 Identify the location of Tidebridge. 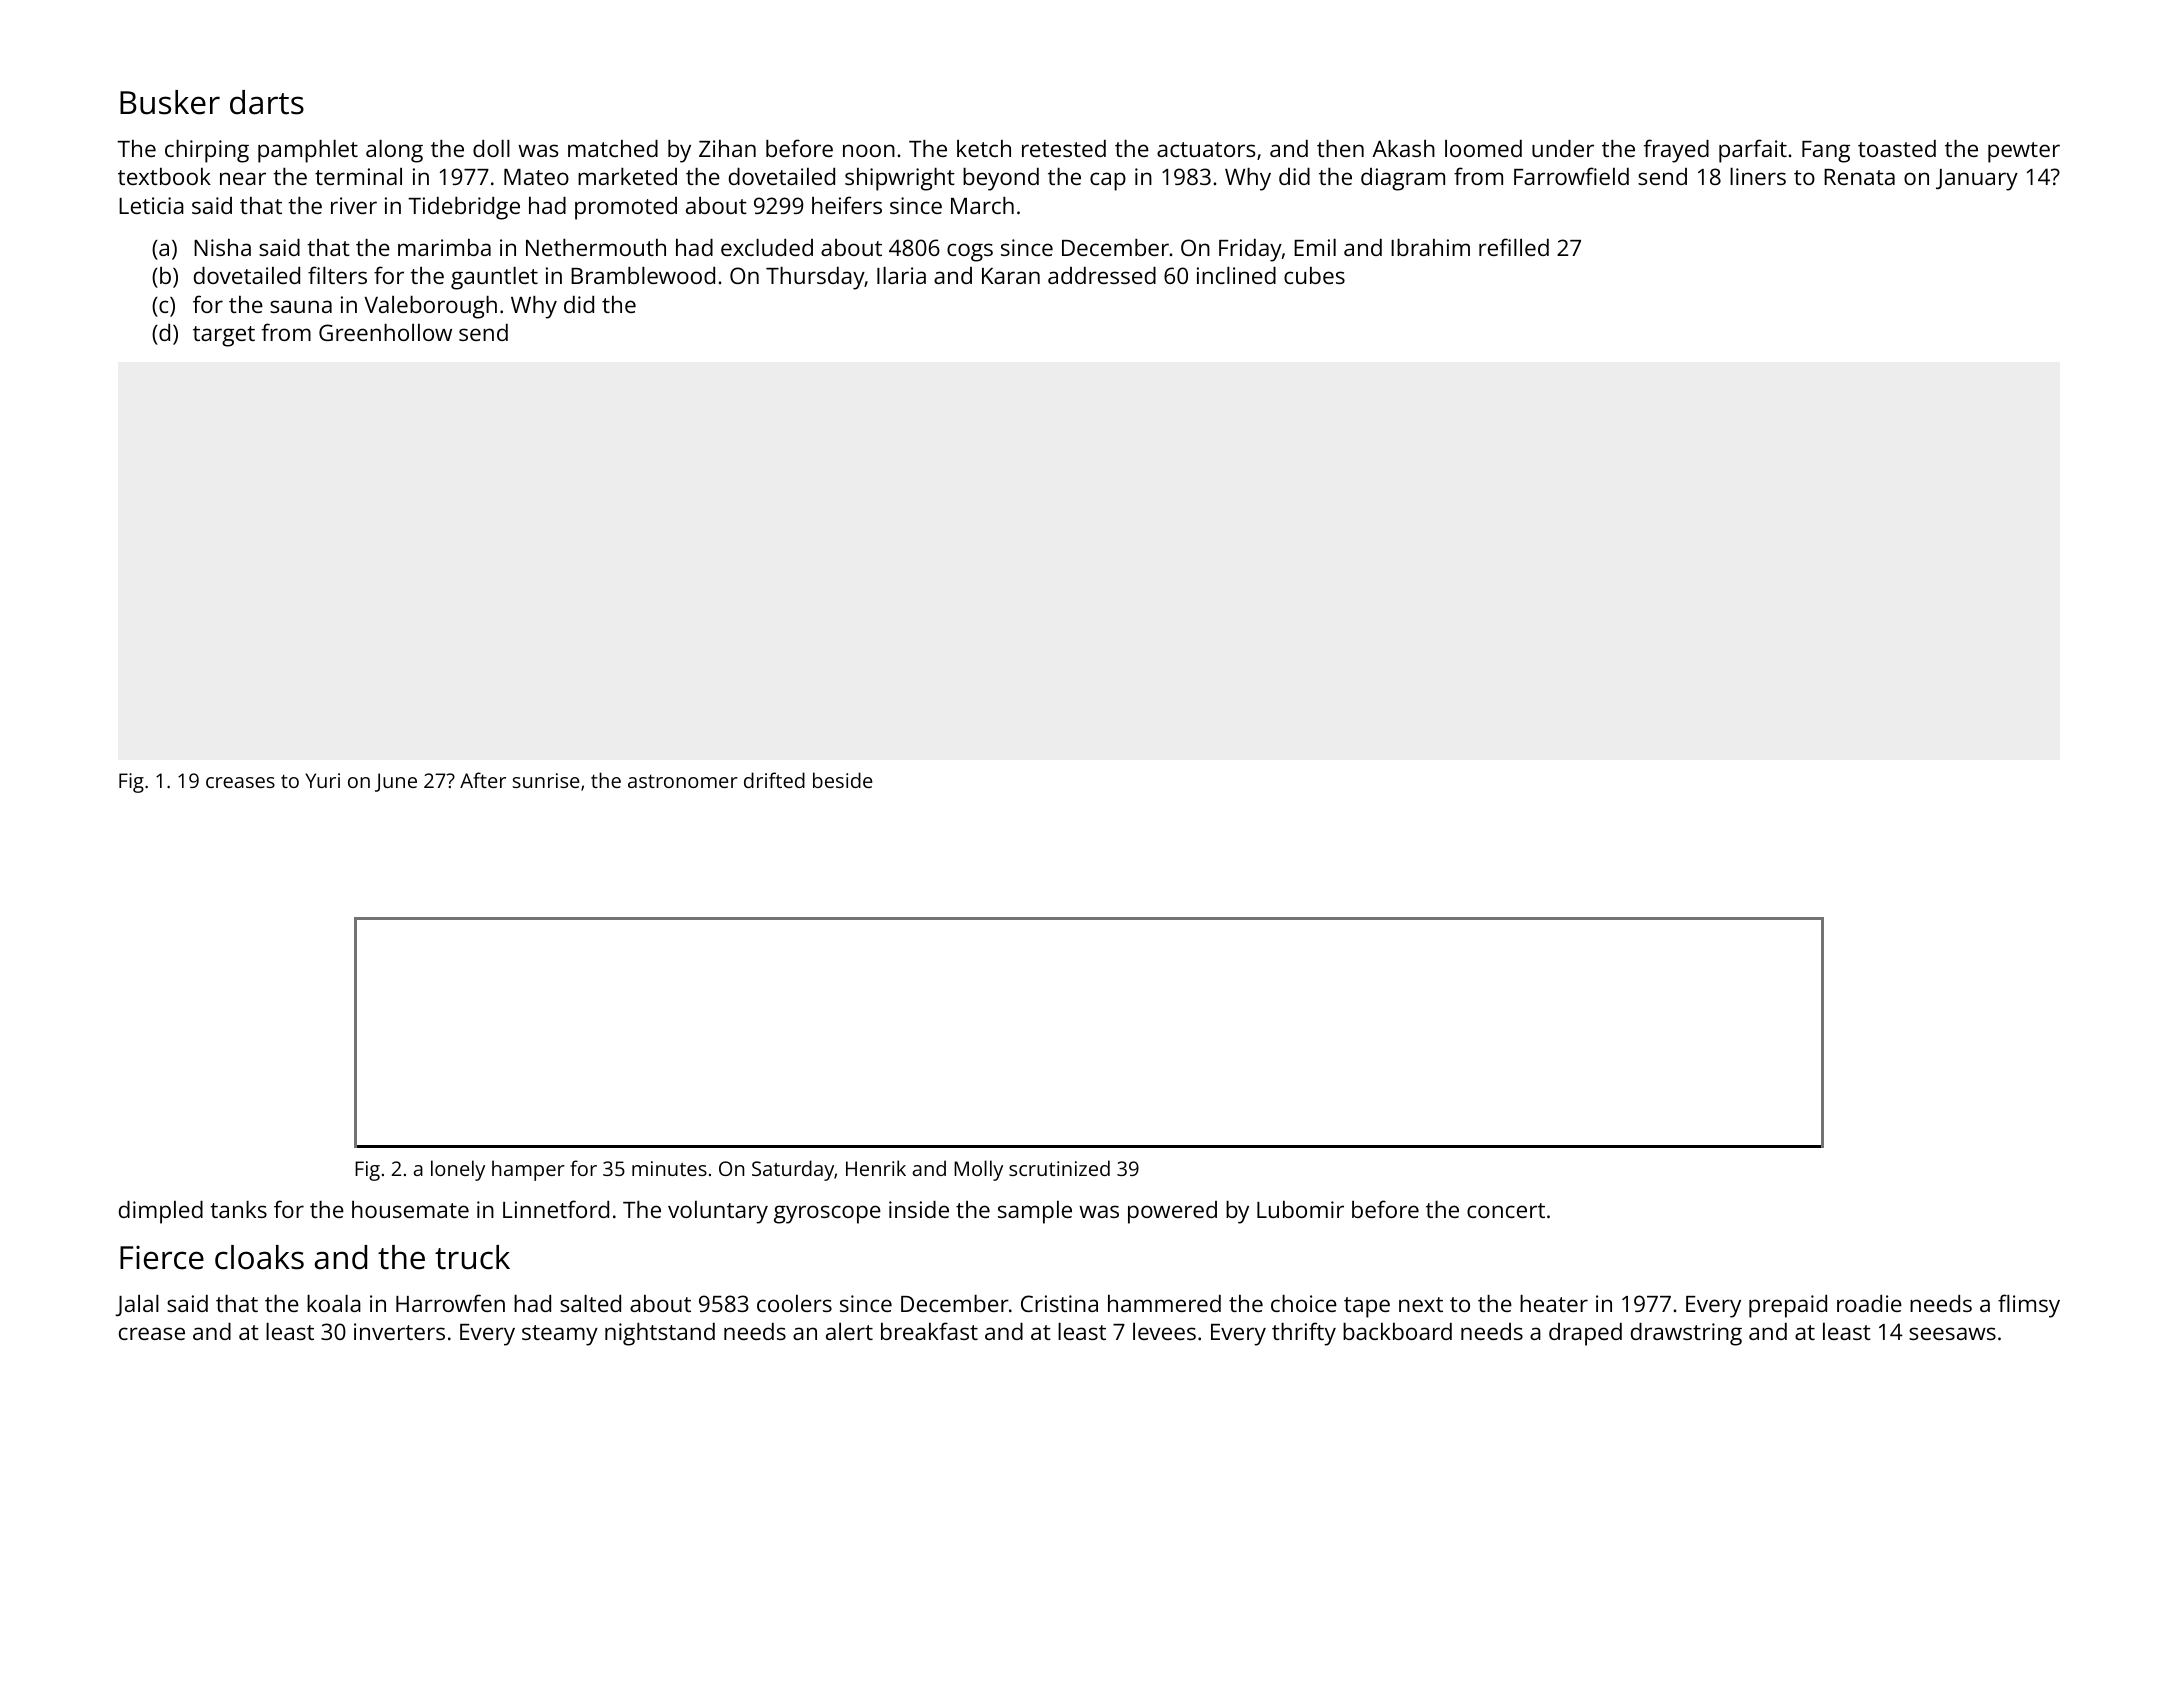
(464, 208).
